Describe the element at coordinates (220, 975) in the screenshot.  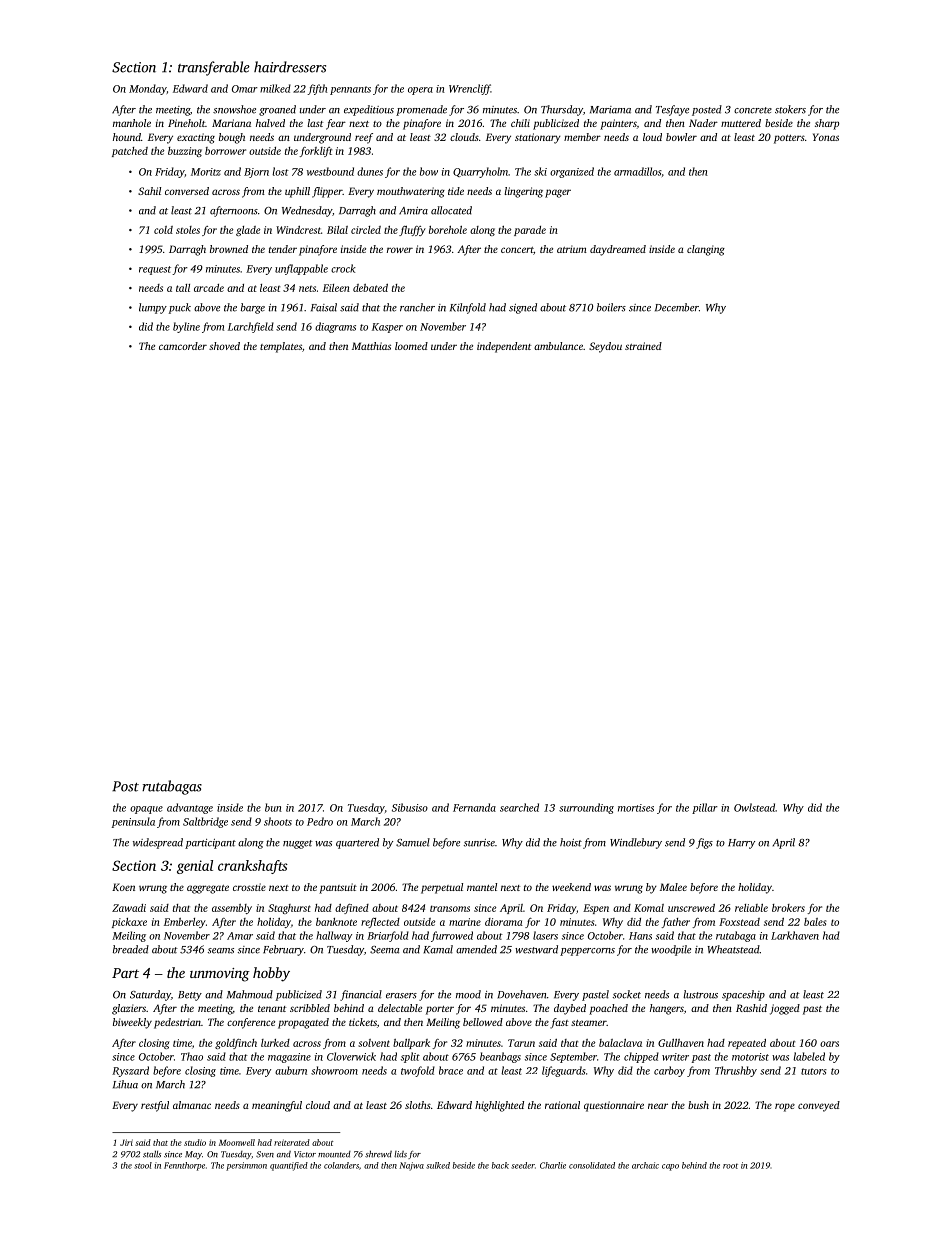
I see `unmoving` at that location.
